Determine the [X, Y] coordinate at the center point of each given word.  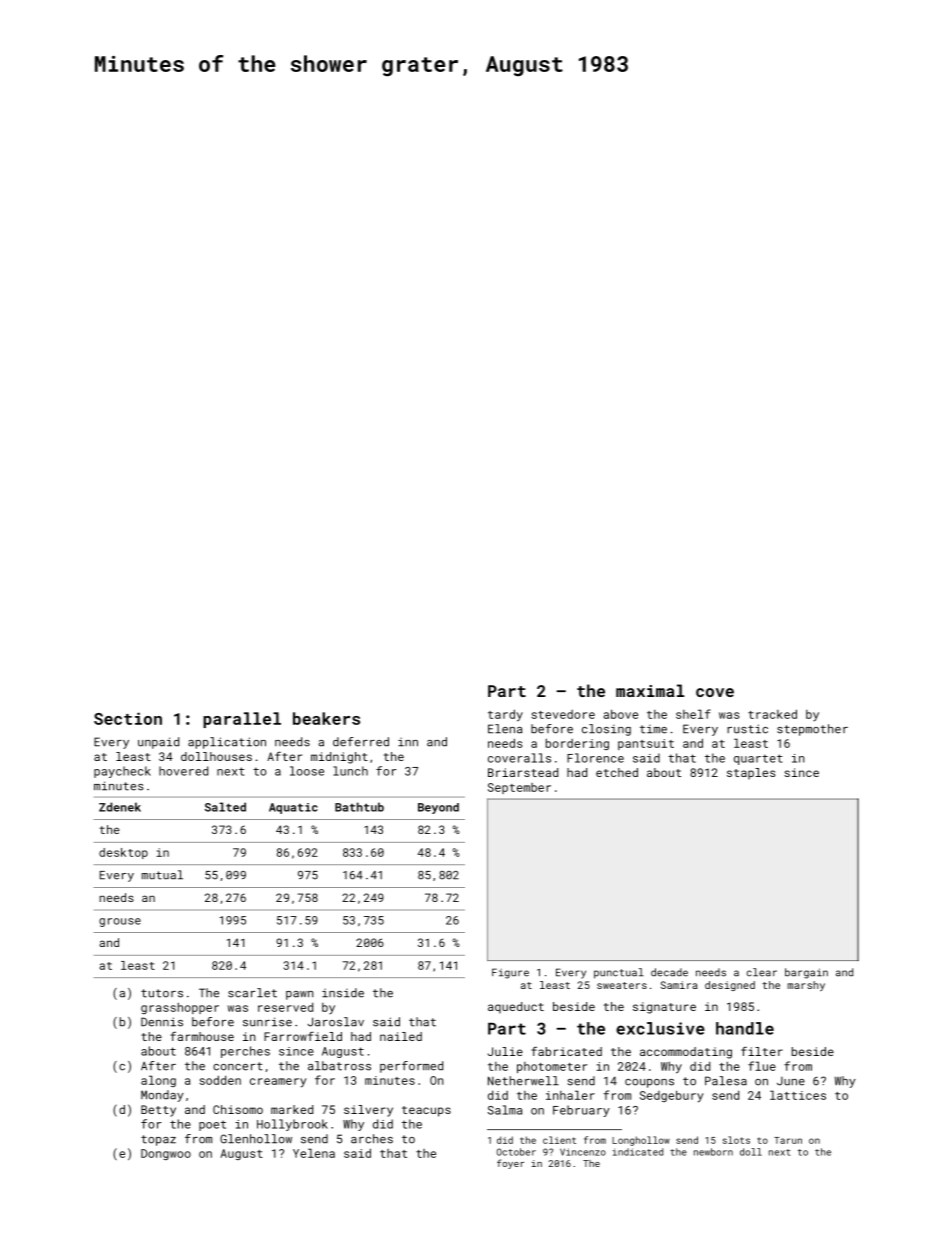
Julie [505, 1051]
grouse [120, 922]
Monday [162, 1096]
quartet [758, 759]
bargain [806, 973]
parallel [242, 720]
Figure [510, 973]
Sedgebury [672, 1096]
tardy [505, 715]
